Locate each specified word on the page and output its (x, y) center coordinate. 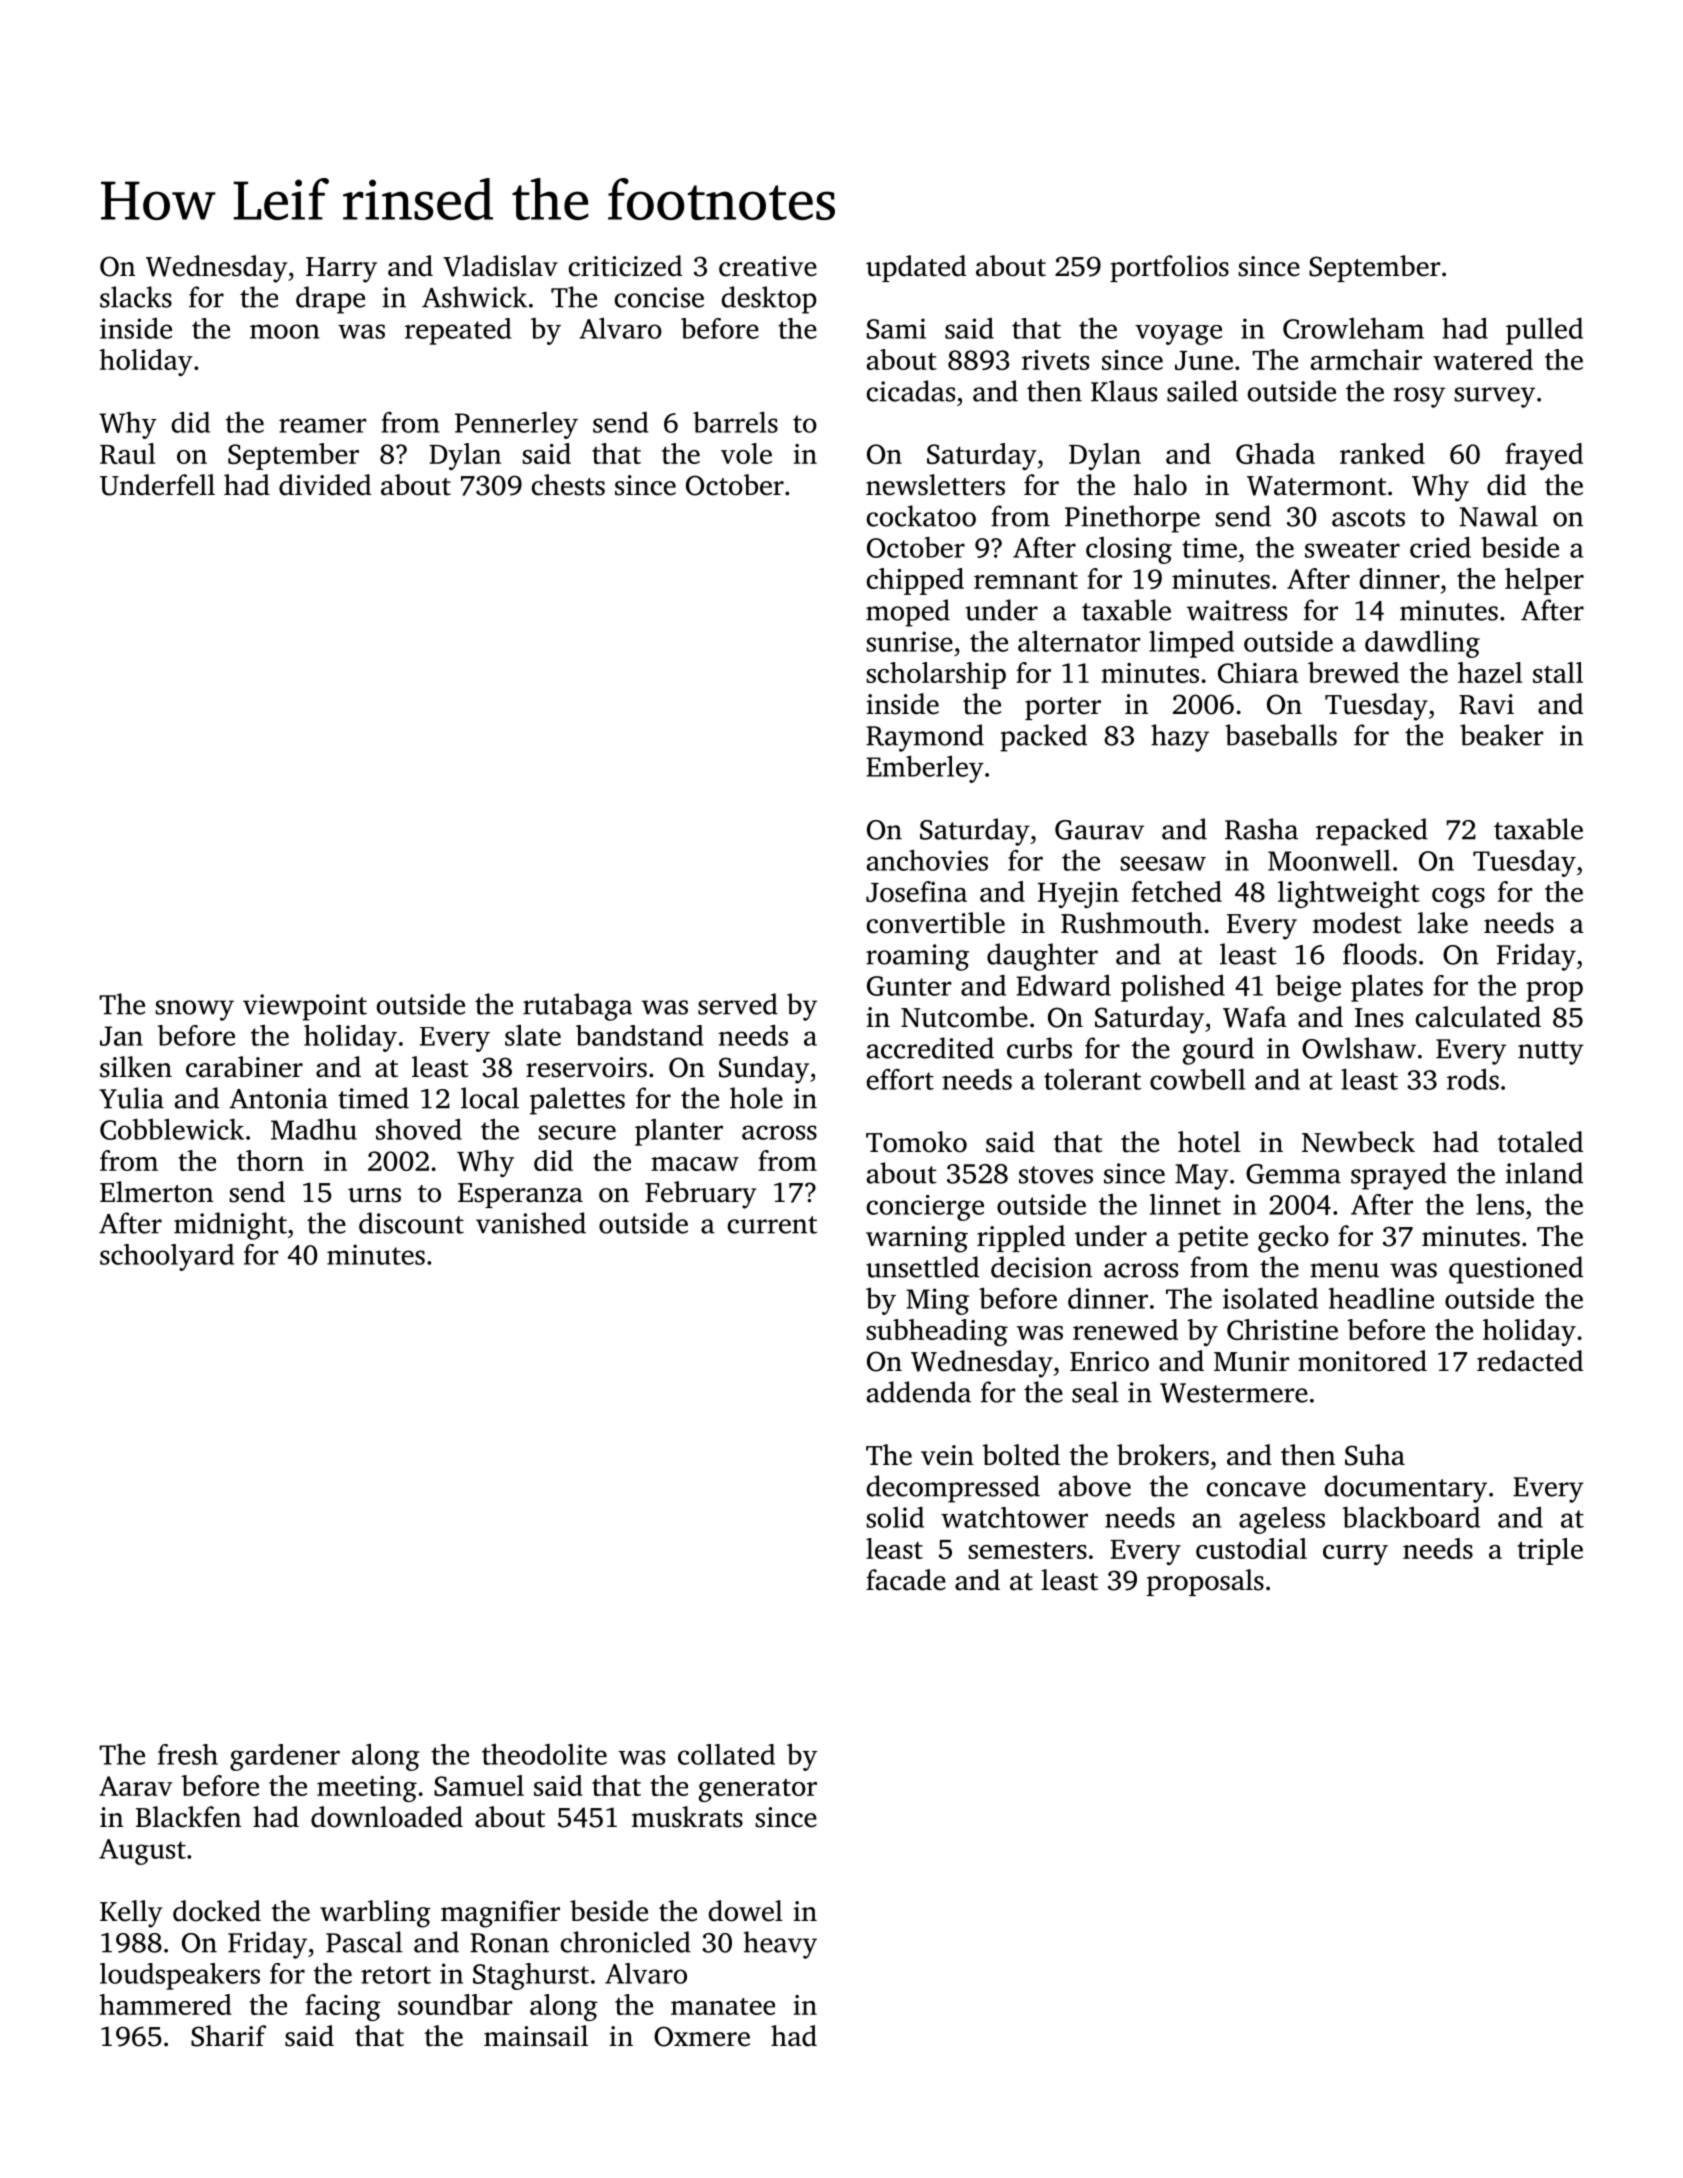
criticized (625, 266)
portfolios (1169, 268)
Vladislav (500, 266)
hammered (165, 2004)
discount (411, 1223)
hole (756, 1098)
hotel (1209, 1142)
